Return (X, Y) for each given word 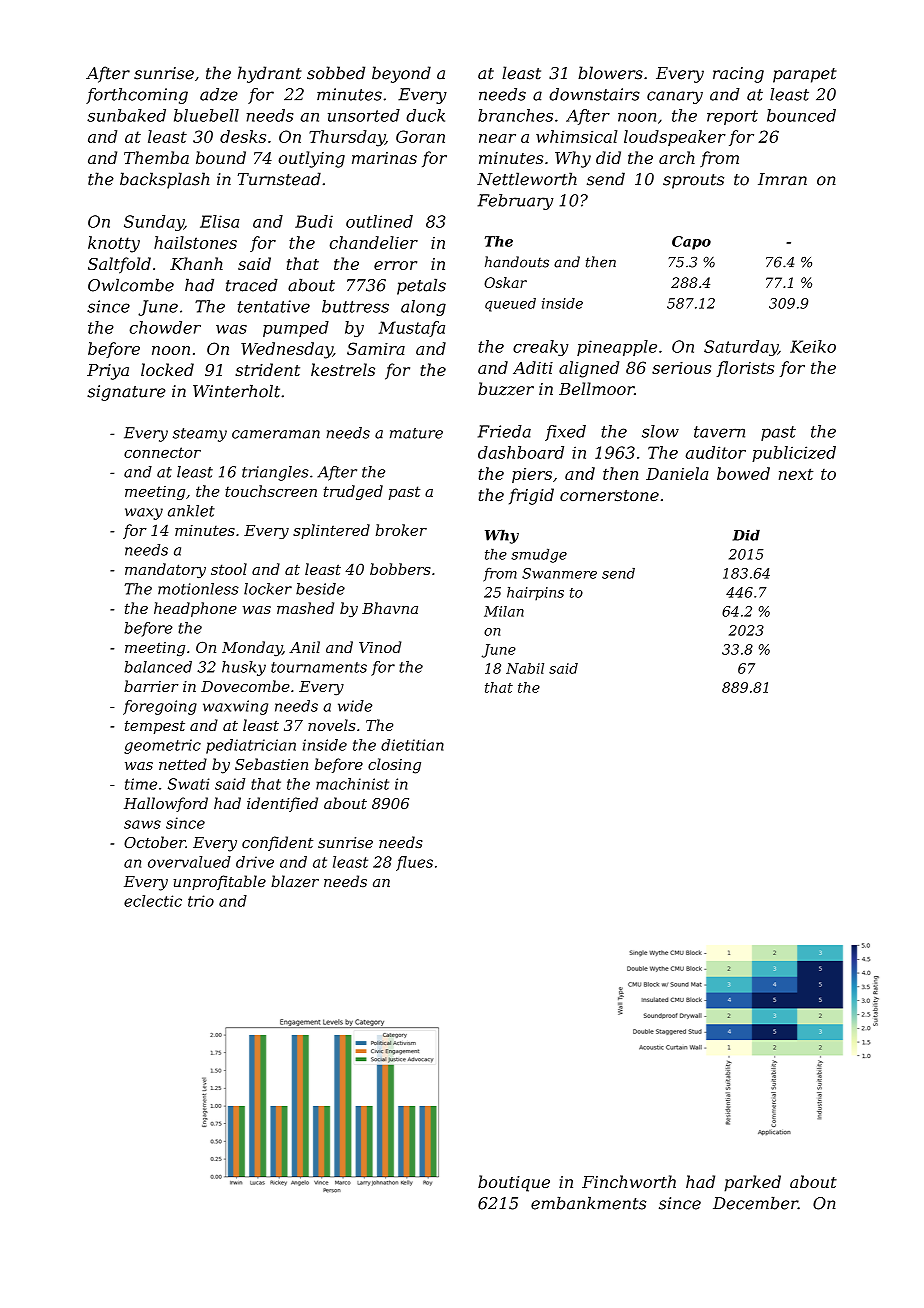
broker (401, 530)
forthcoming (137, 96)
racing (738, 75)
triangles (275, 473)
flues (414, 863)
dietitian (412, 745)
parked (752, 1183)
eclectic (153, 901)
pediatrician (251, 746)
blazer (295, 881)
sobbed (336, 73)
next (796, 474)
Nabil (525, 668)
